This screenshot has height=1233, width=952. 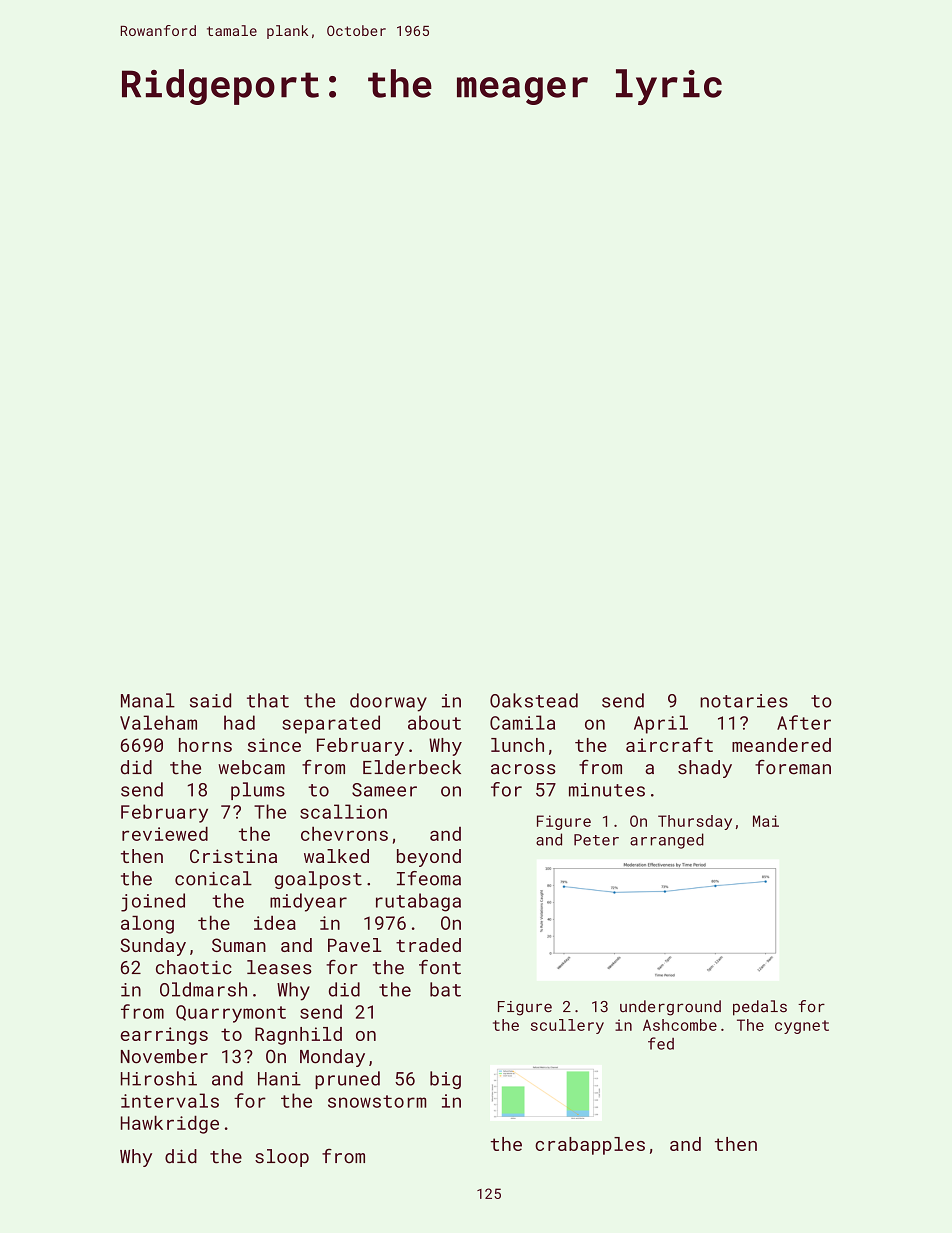 I want to click on along, so click(x=147, y=924).
